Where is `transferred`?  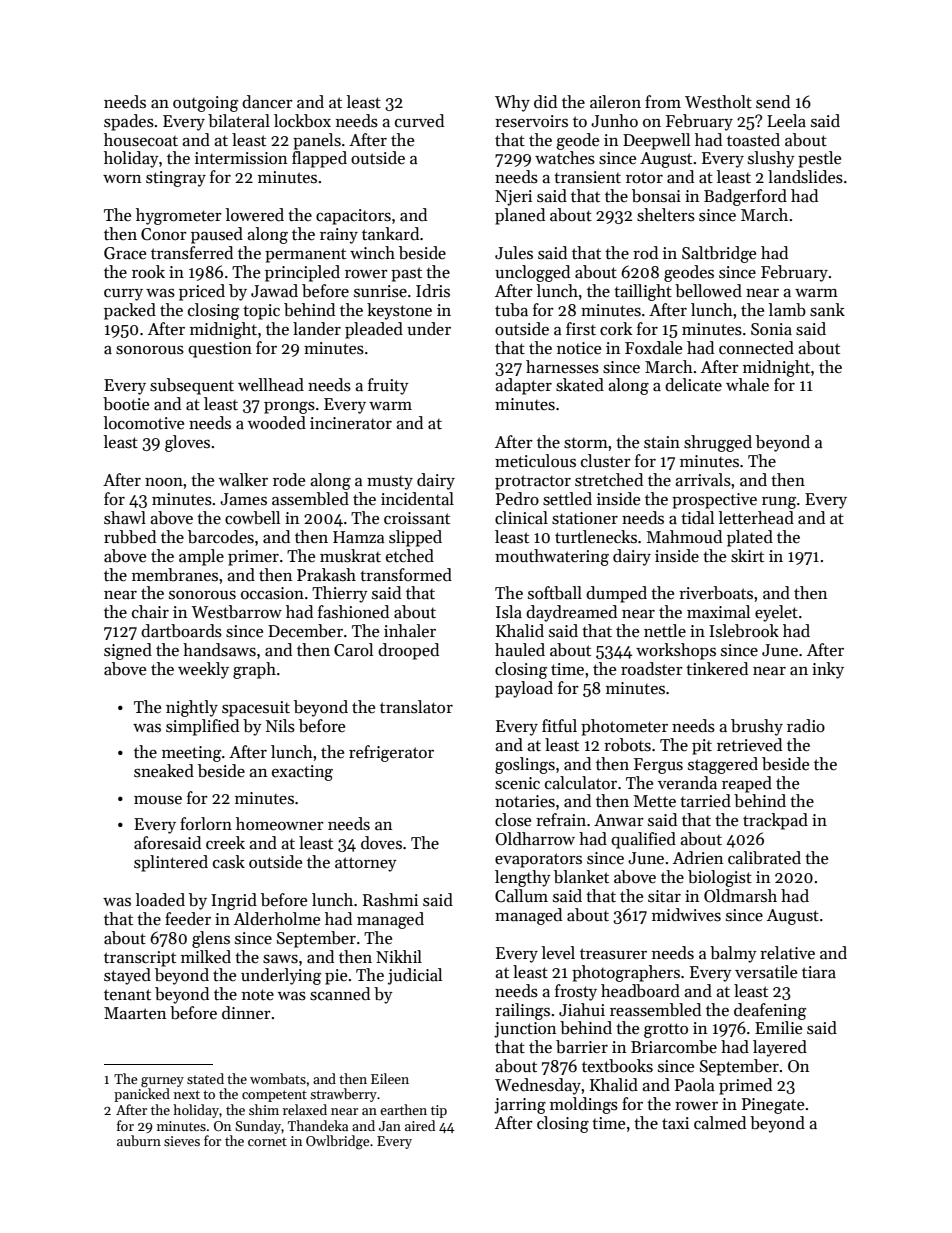
transferred is located at coordinates (192, 253).
